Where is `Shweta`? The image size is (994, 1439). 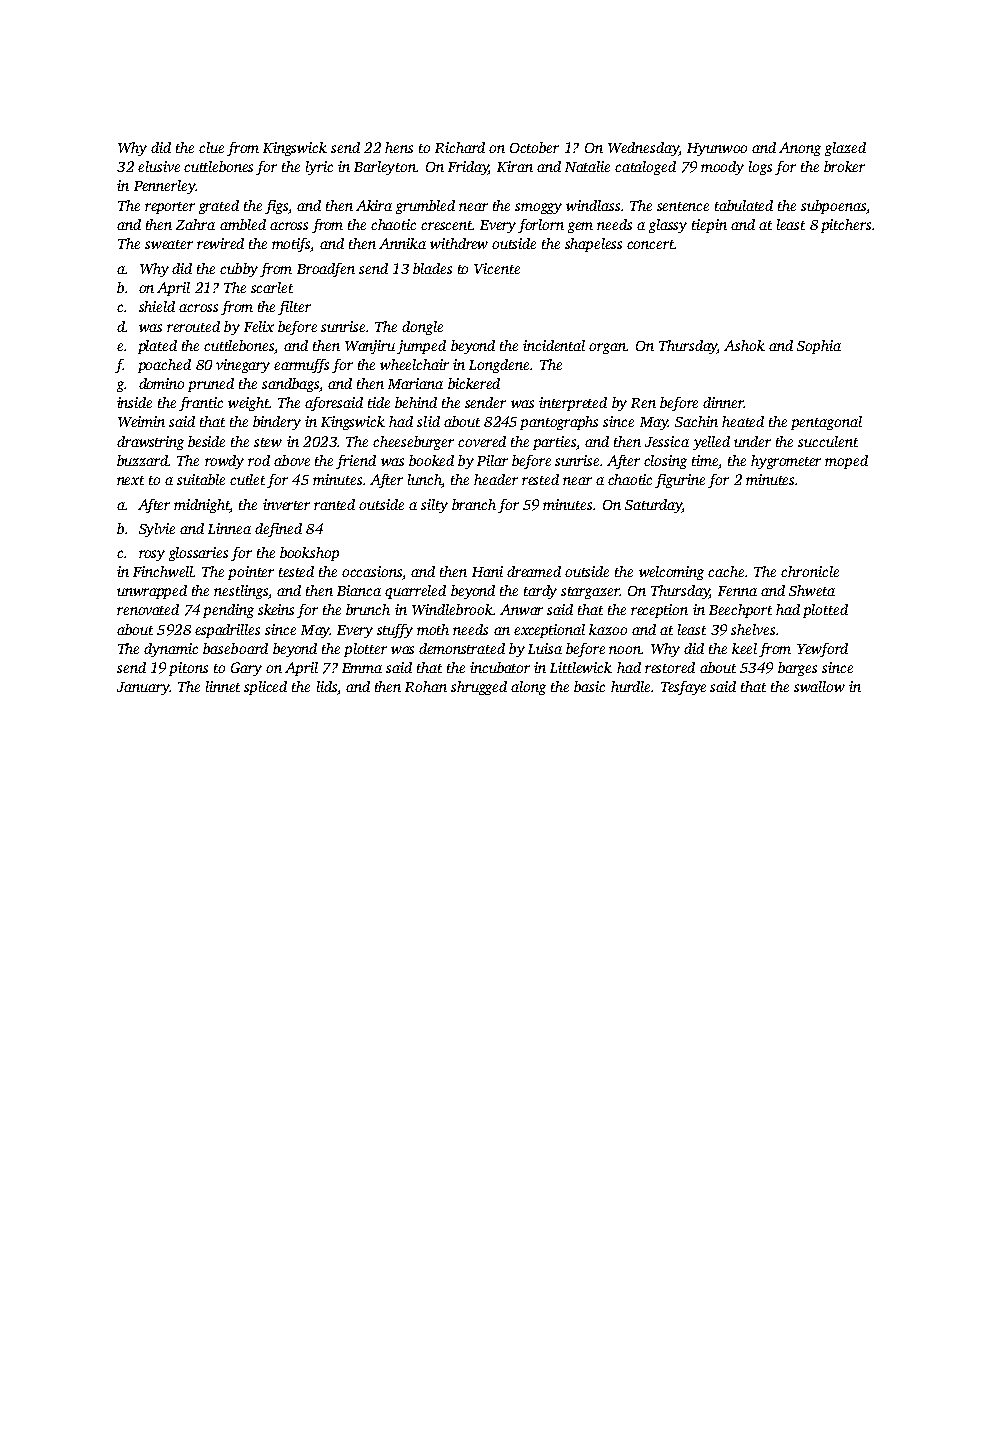 Shweta is located at coordinates (812, 590).
